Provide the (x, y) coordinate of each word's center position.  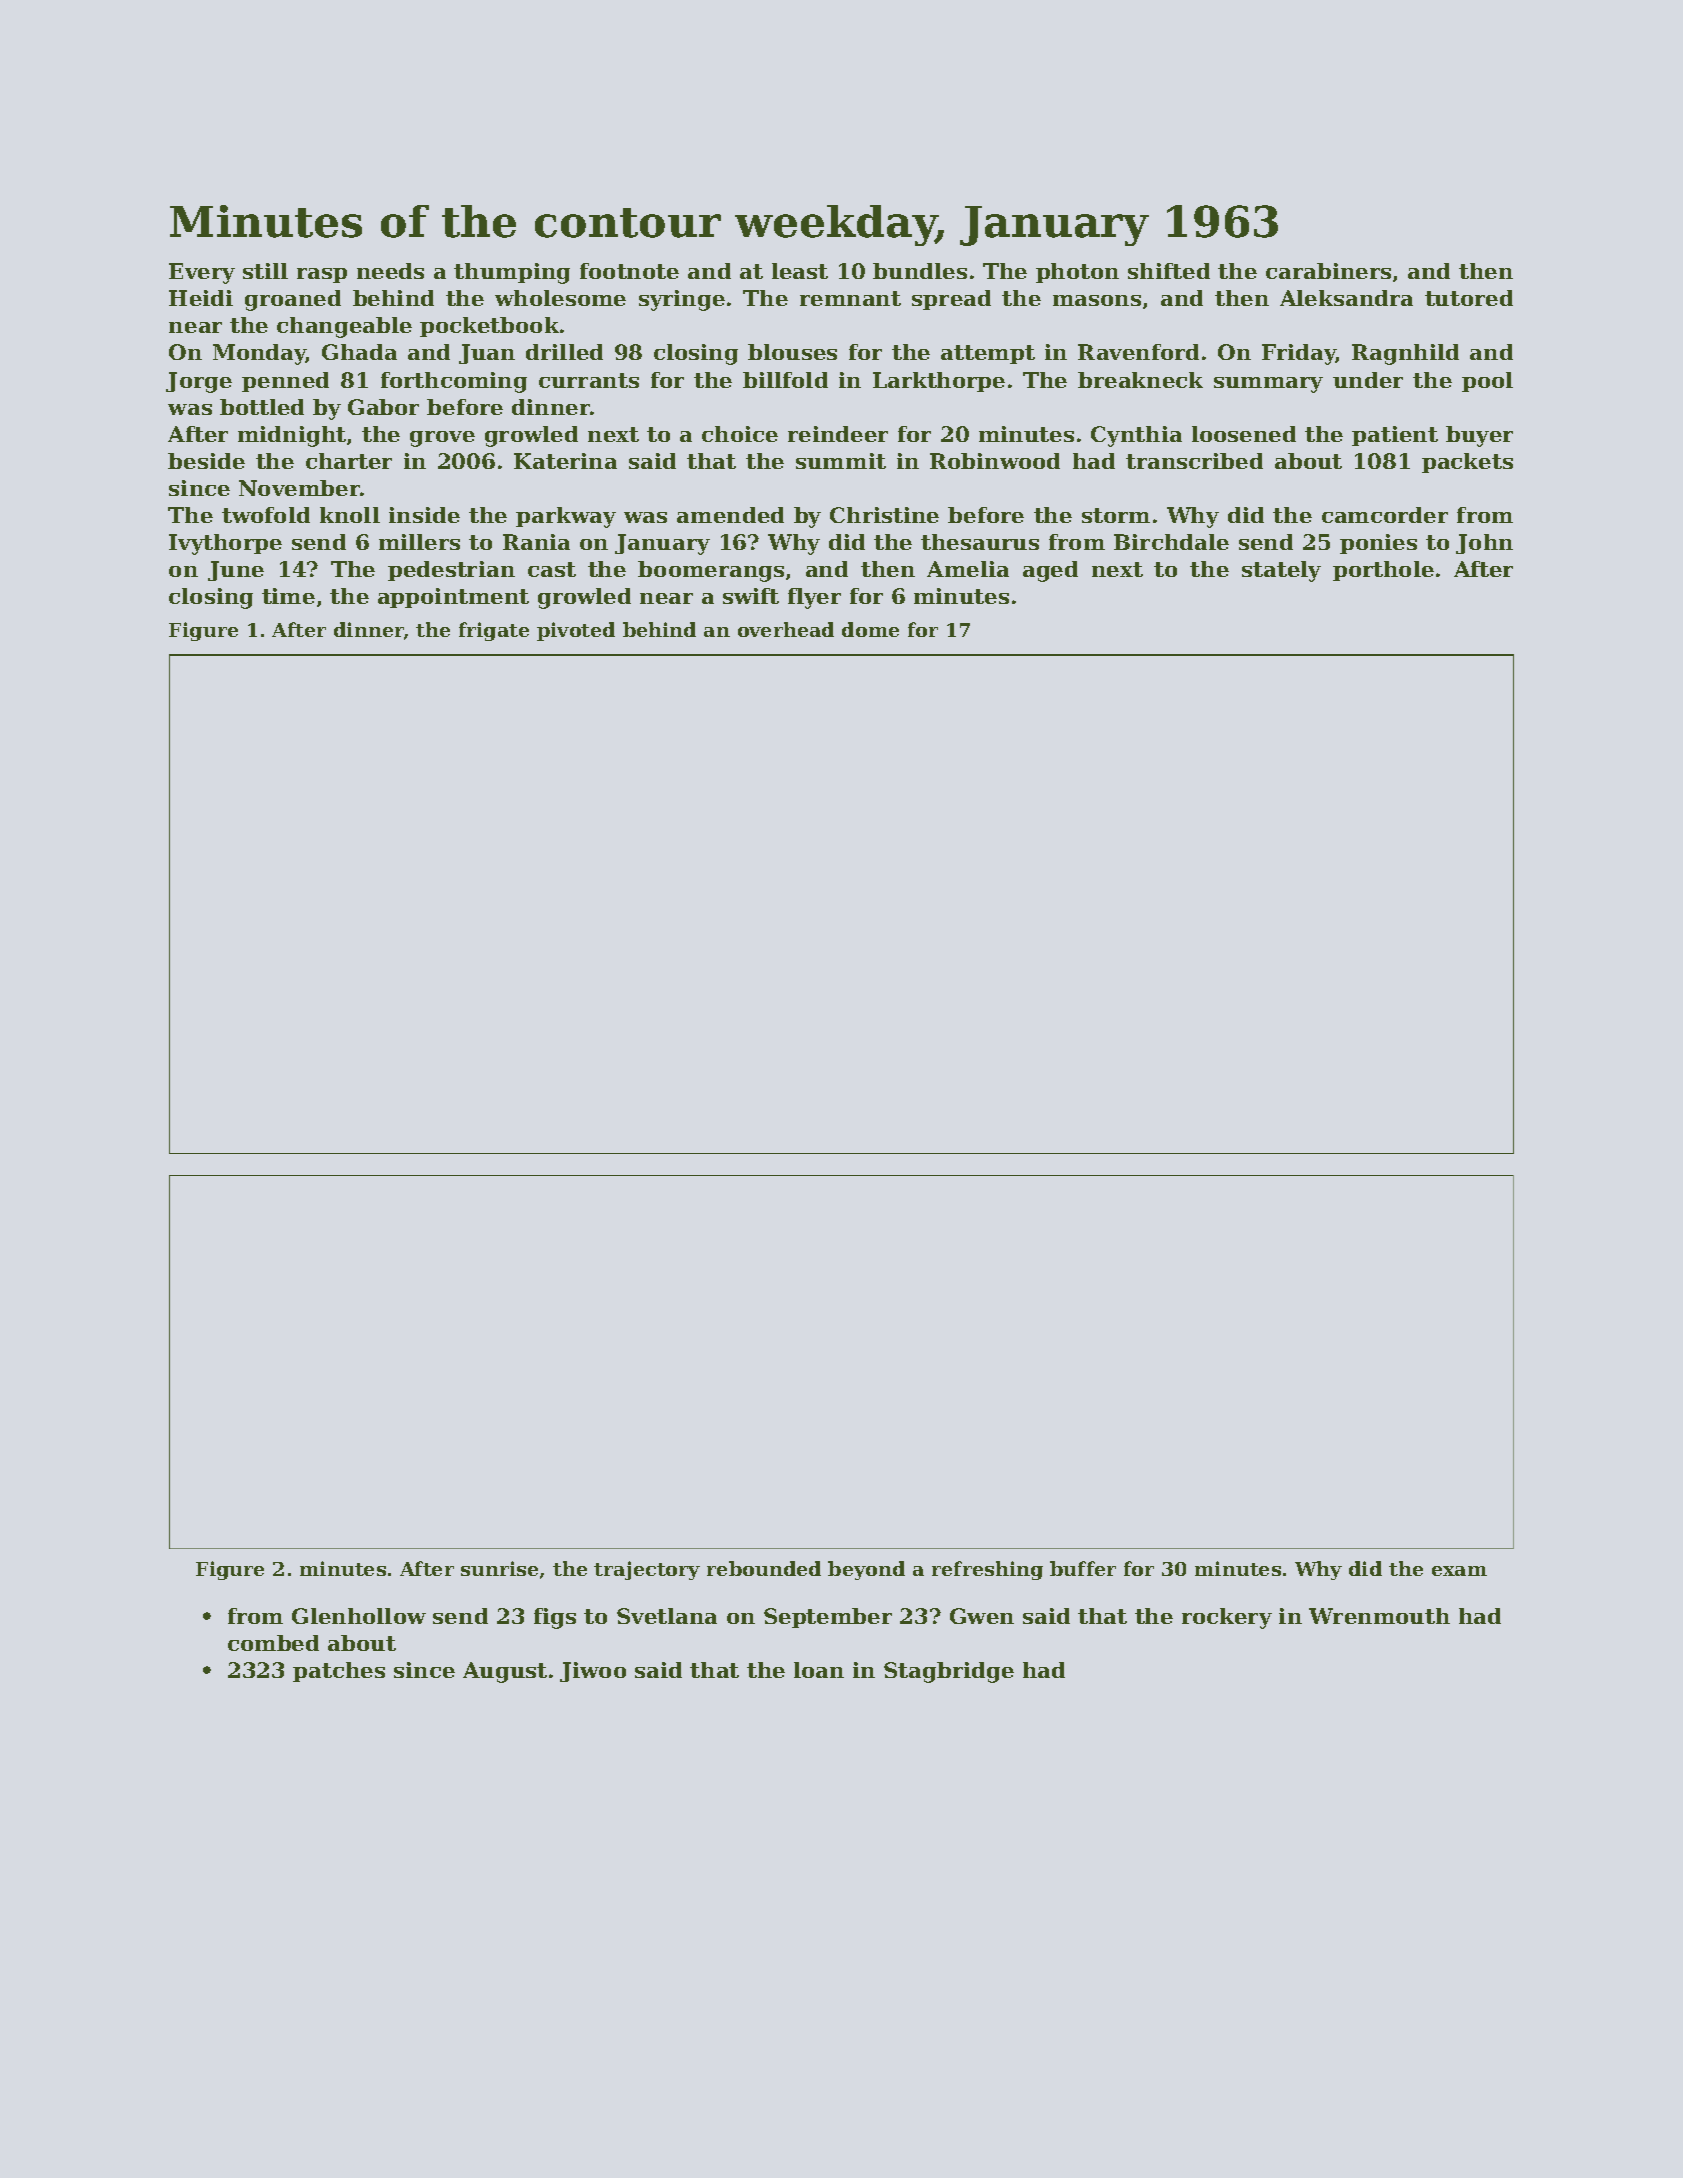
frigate (494, 631)
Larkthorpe (939, 382)
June (236, 571)
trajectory (647, 1570)
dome (870, 629)
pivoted (576, 631)
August (505, 1672)
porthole (1383, 571)
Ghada (359, 352)
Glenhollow (359, 1616)
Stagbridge (949, 1672)
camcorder (1385, 515)
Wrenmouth (1379, 1616)
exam (1459, 1571)
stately (1281, 571)
